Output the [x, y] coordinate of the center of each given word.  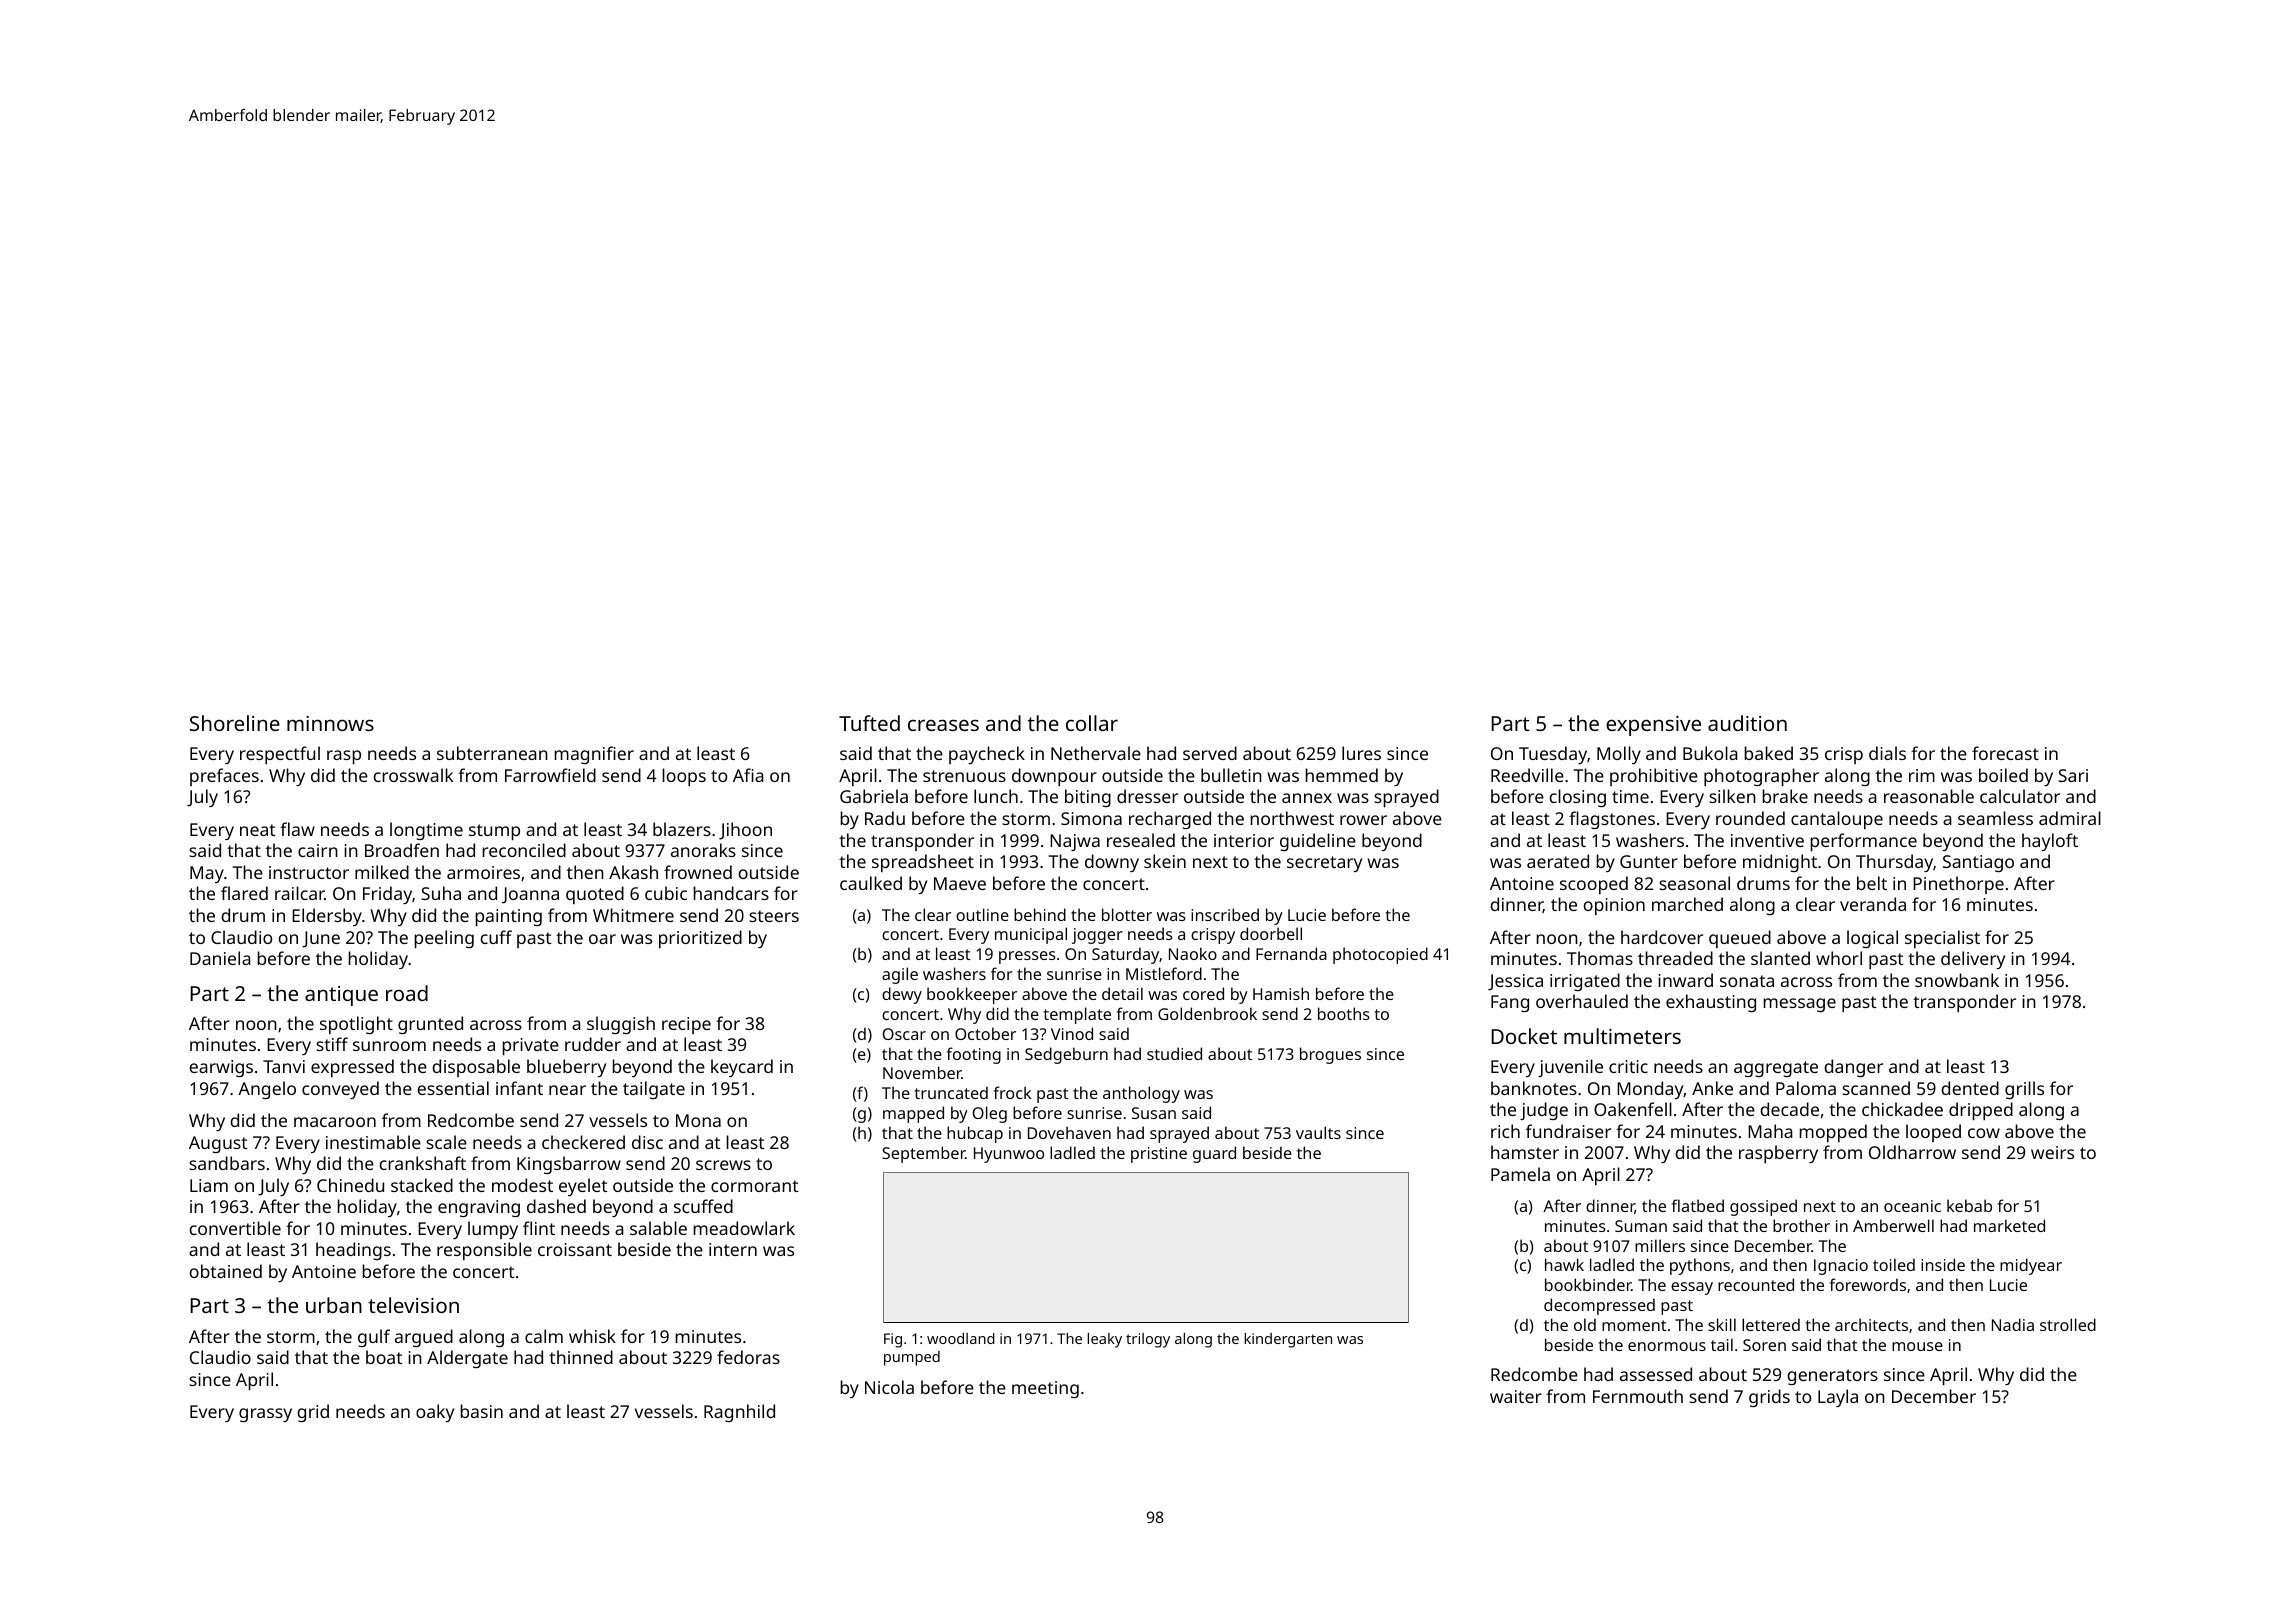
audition [1747, 723]
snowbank [1957, 980]
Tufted [869, 723]
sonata [1747, 981]
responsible [484, 1251]
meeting [1045, 1389]
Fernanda [1291, 953]
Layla [1838, 1398]
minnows [330, 723]
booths [1344, 1013]
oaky [435, 1413]
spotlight [356, 1025]
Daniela [220, 958]
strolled [2068, 1324]
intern [733, 1249]
